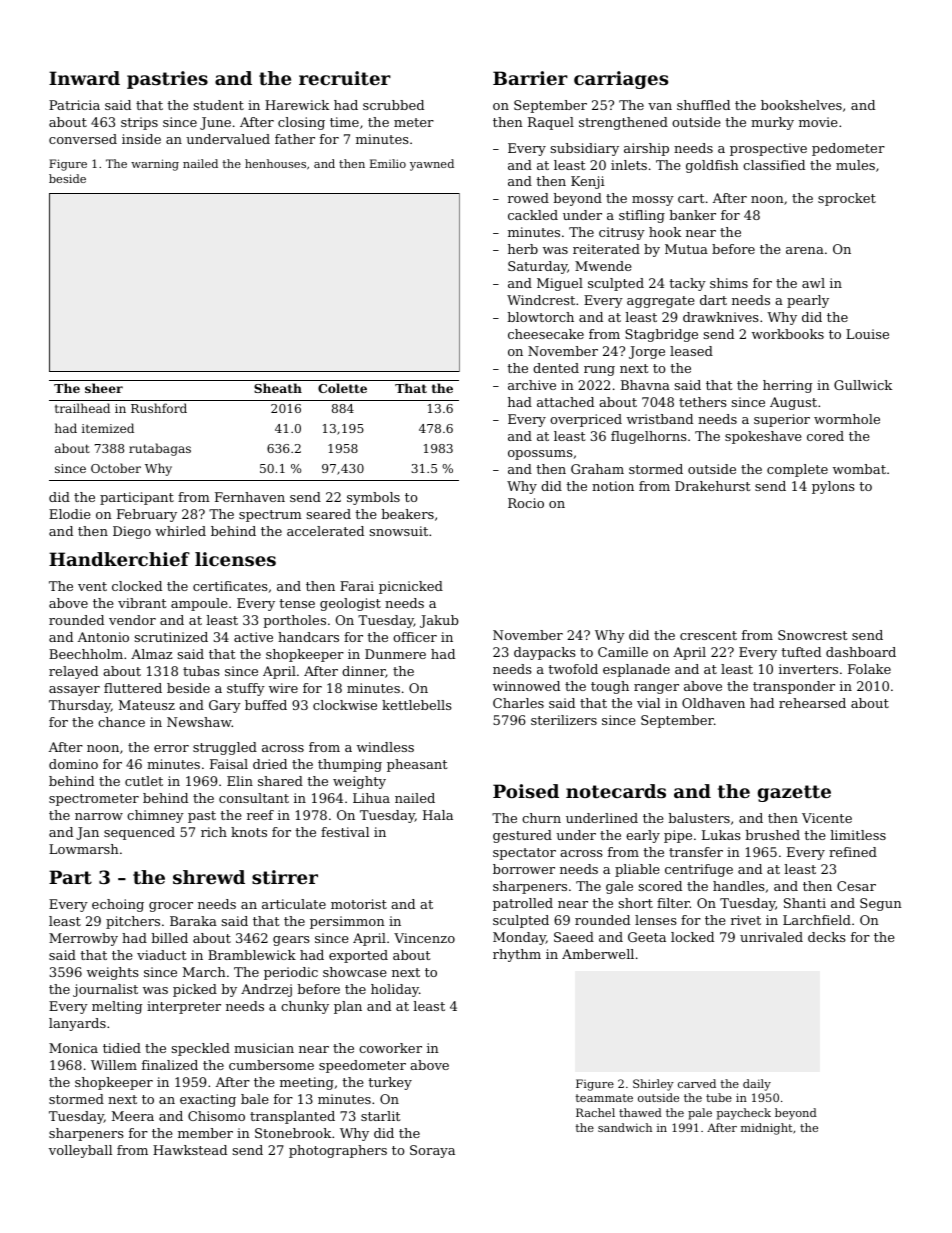 This image has width=952, height=1233. What do you see at coordinates (84, 78) in the image?
I see `Inward` at bounding box center [84, 78].
